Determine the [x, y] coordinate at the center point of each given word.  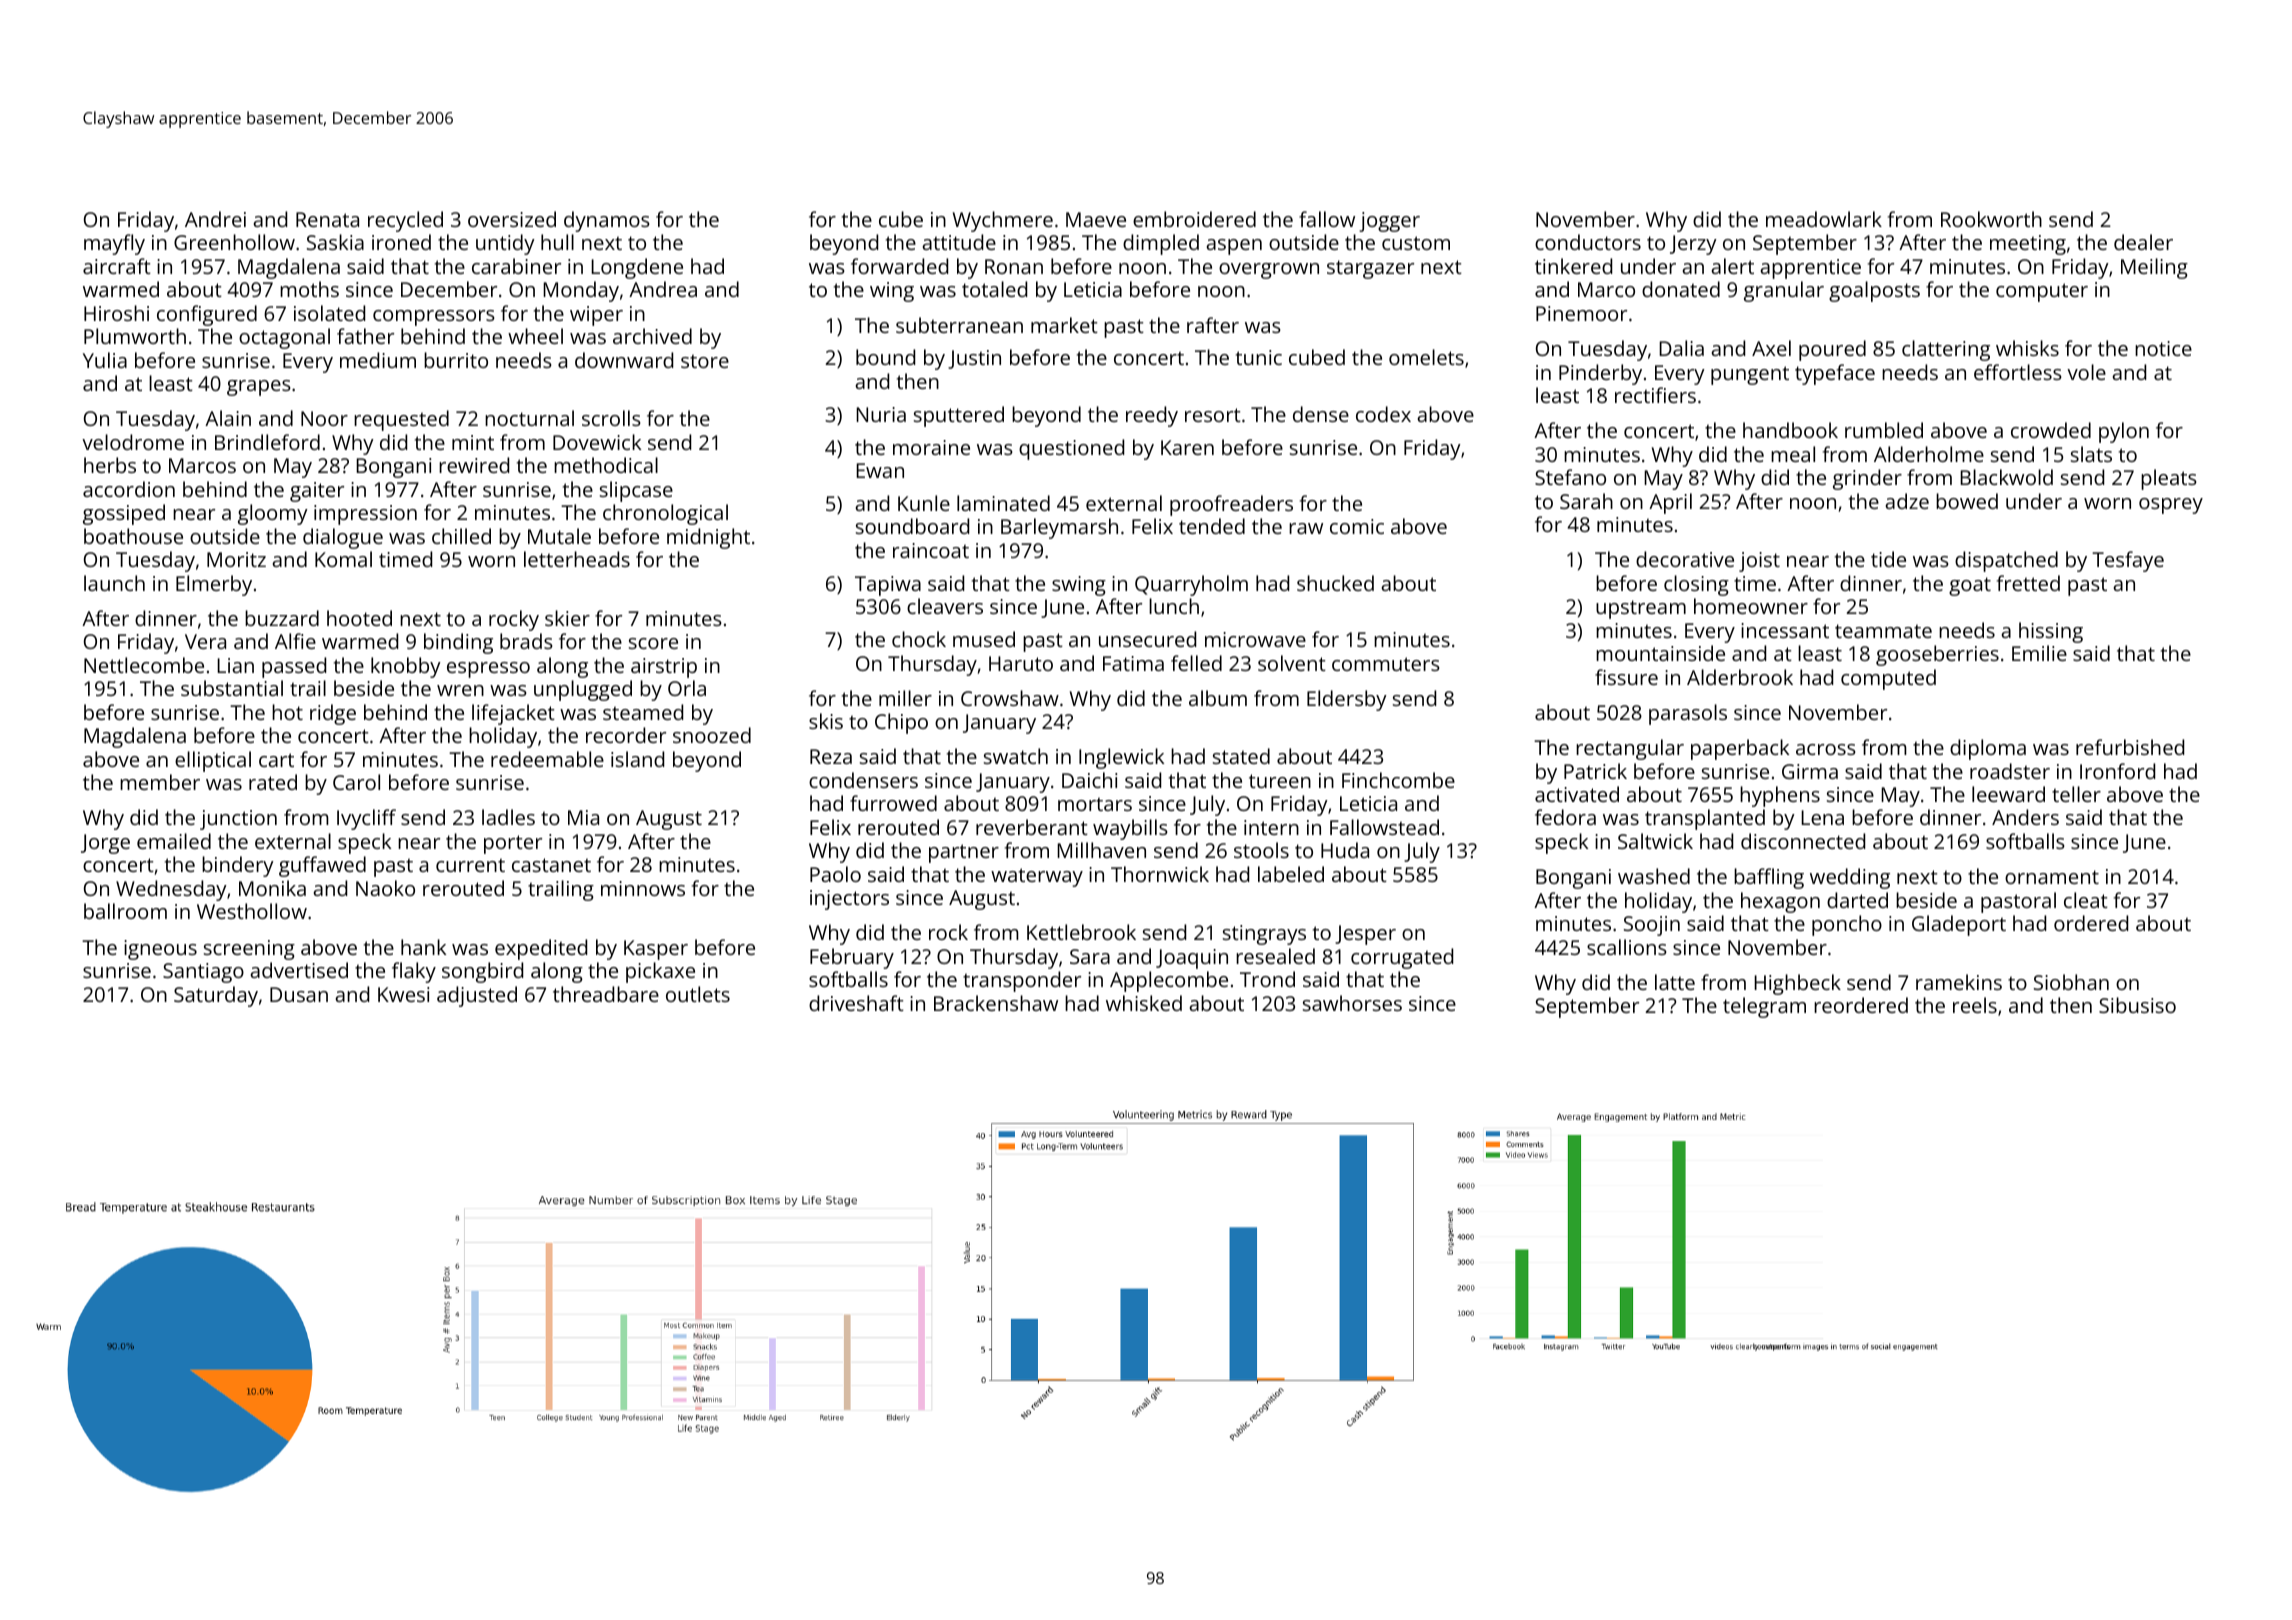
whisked [1144, 1003]
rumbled [1884, 430]
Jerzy [1693, 245]
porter [513, 844]
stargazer [1370, 269]
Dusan [299, 994]
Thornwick [1160, 874]
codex [1383, 414]
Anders [2025, 817]
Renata [327, 219]
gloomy [273, 514]
